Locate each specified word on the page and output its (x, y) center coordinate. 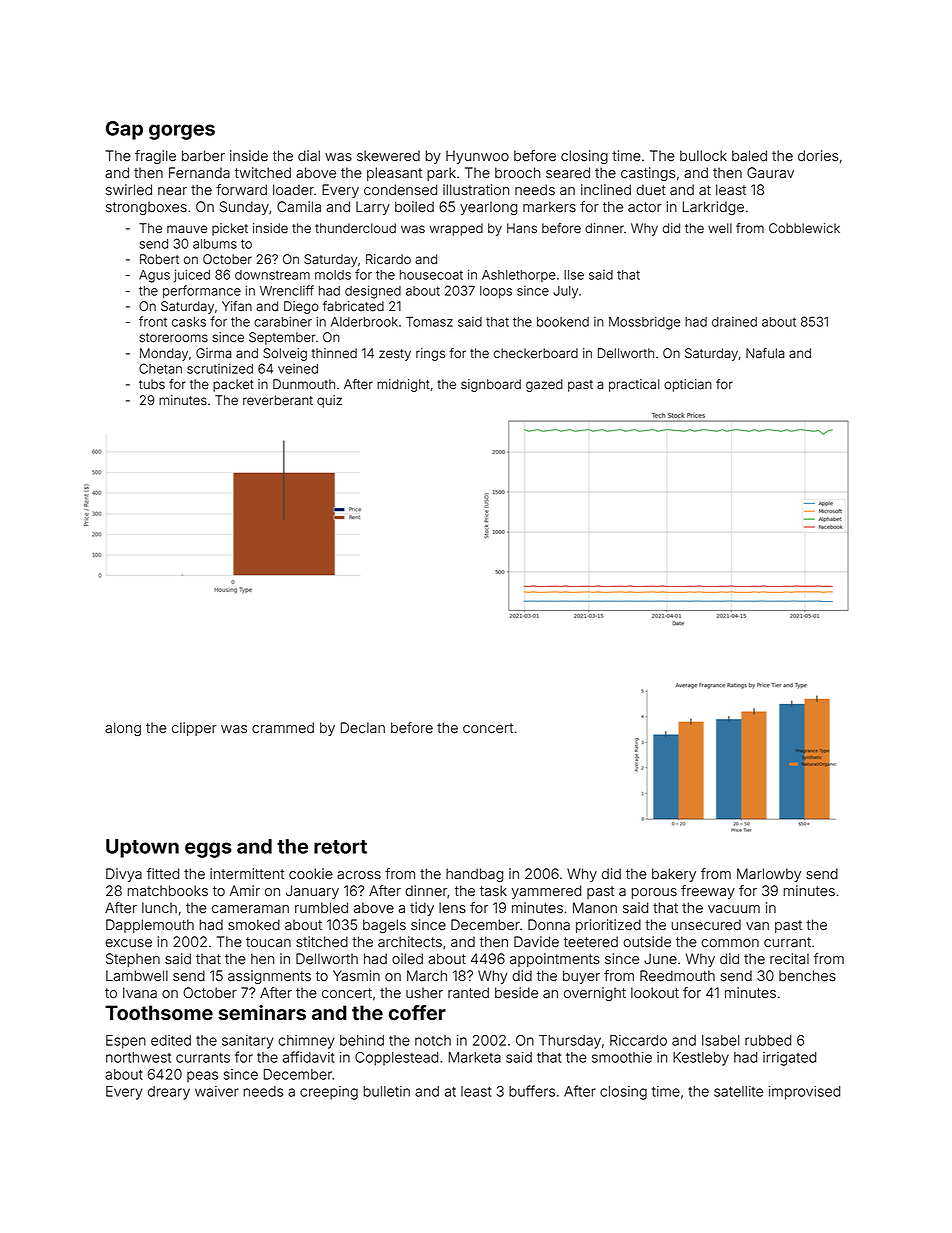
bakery (674, 875)
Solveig (285, 354)
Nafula (765, 353)
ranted (468, 993)
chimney (306, 1042)
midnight (403, 385)
